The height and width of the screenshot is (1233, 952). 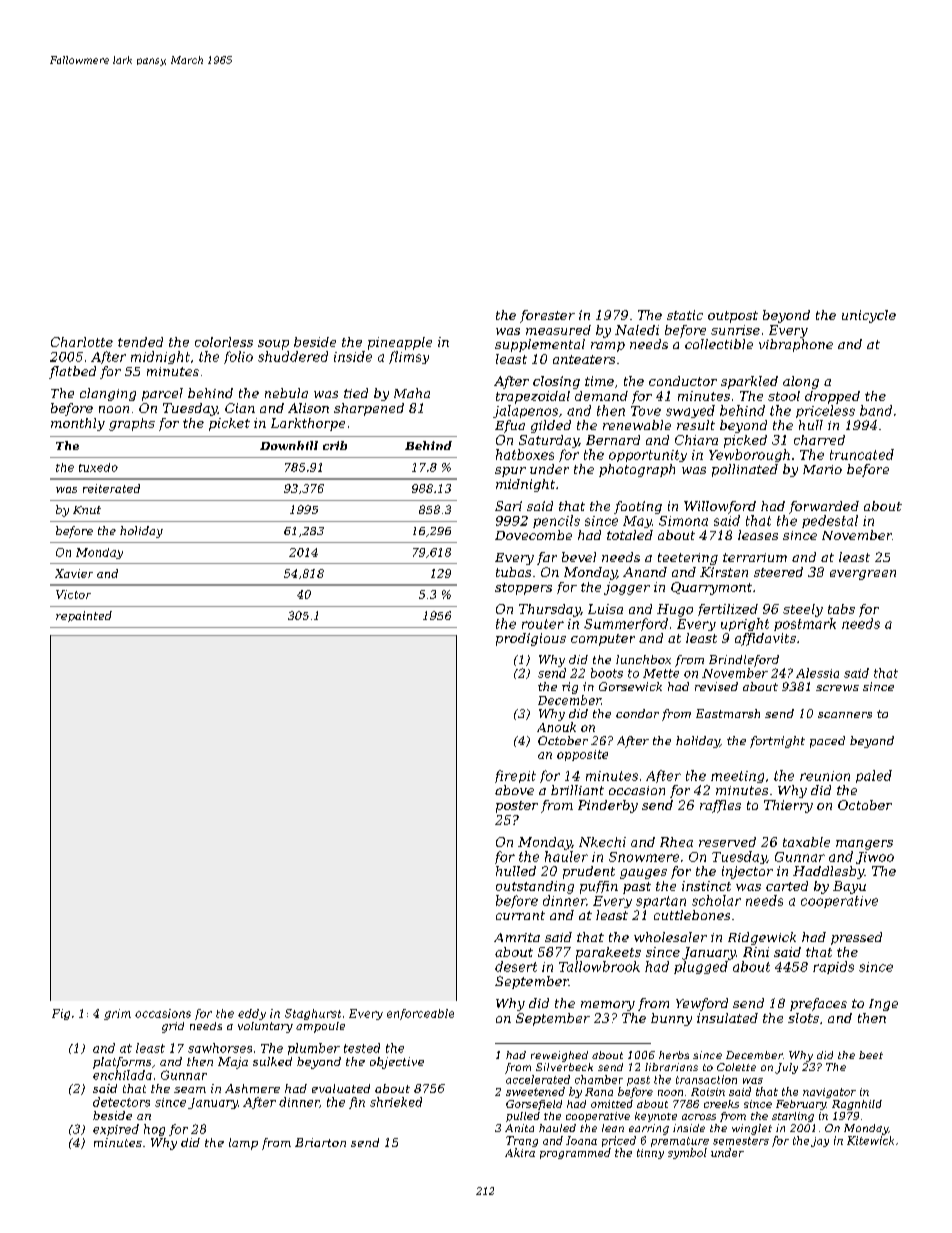 What do you see at coordinates (520, 915) in the screenshot?
I see `currant` at bounding box center [520, 915].
